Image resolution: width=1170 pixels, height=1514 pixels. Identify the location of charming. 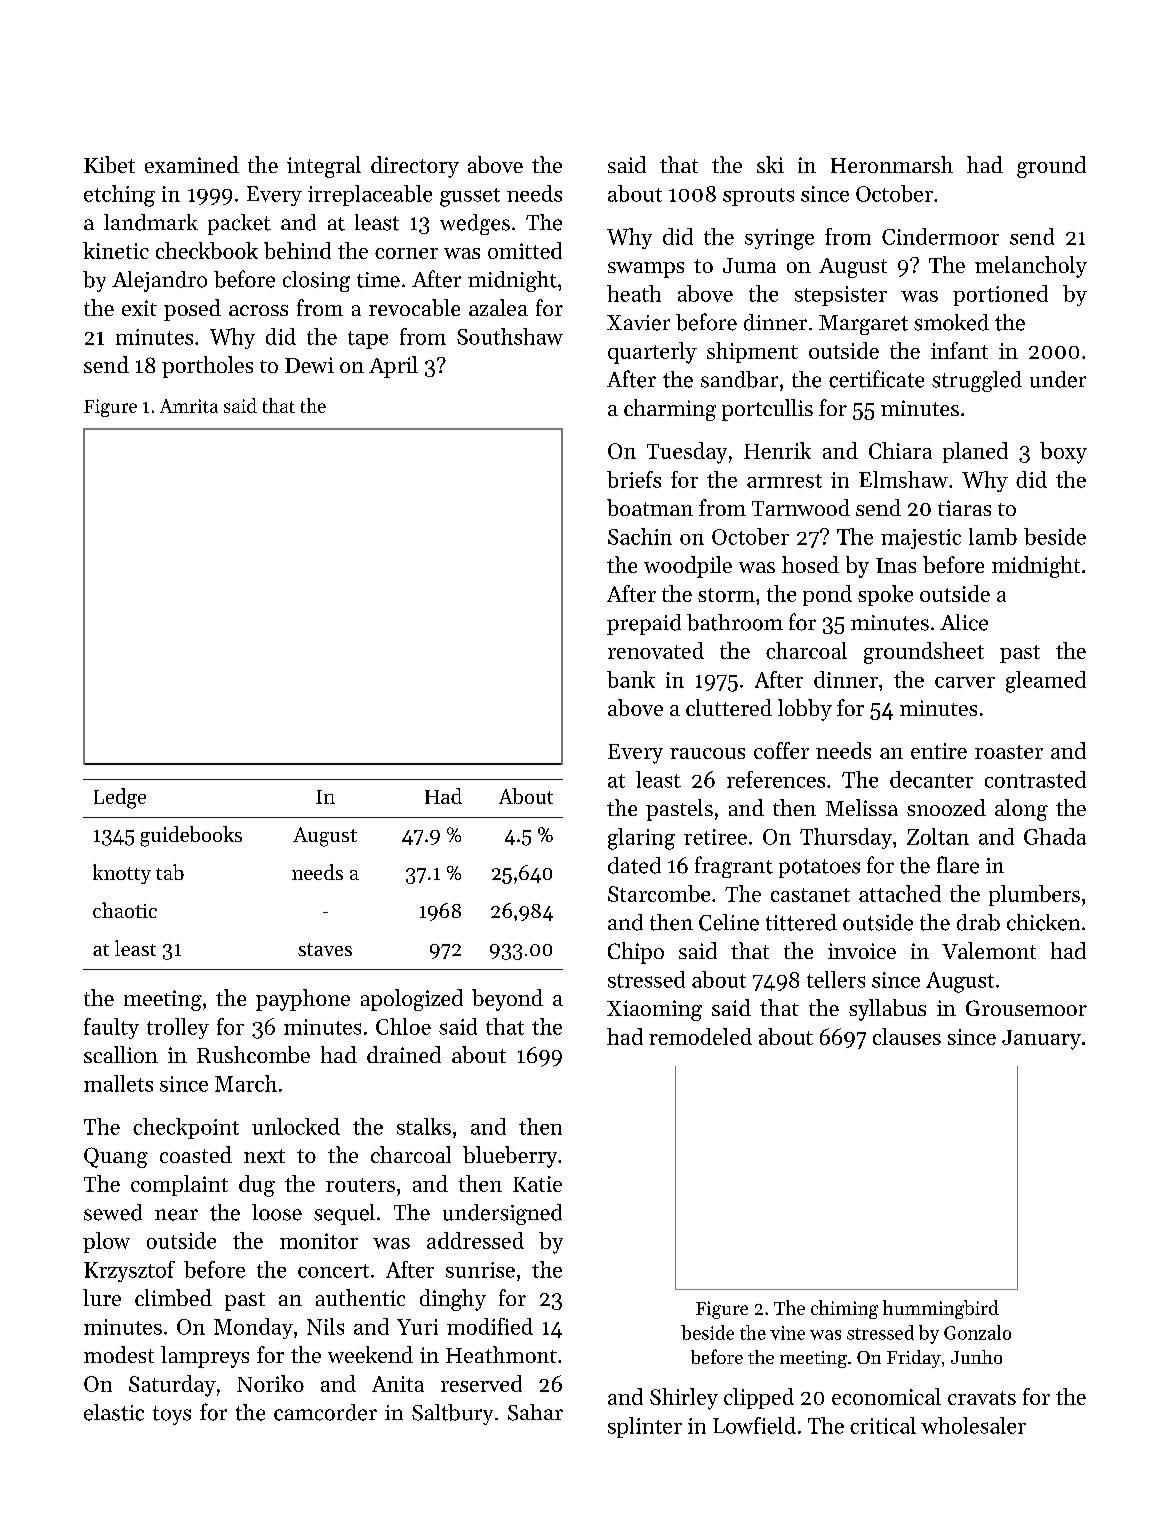
(670, 410).
